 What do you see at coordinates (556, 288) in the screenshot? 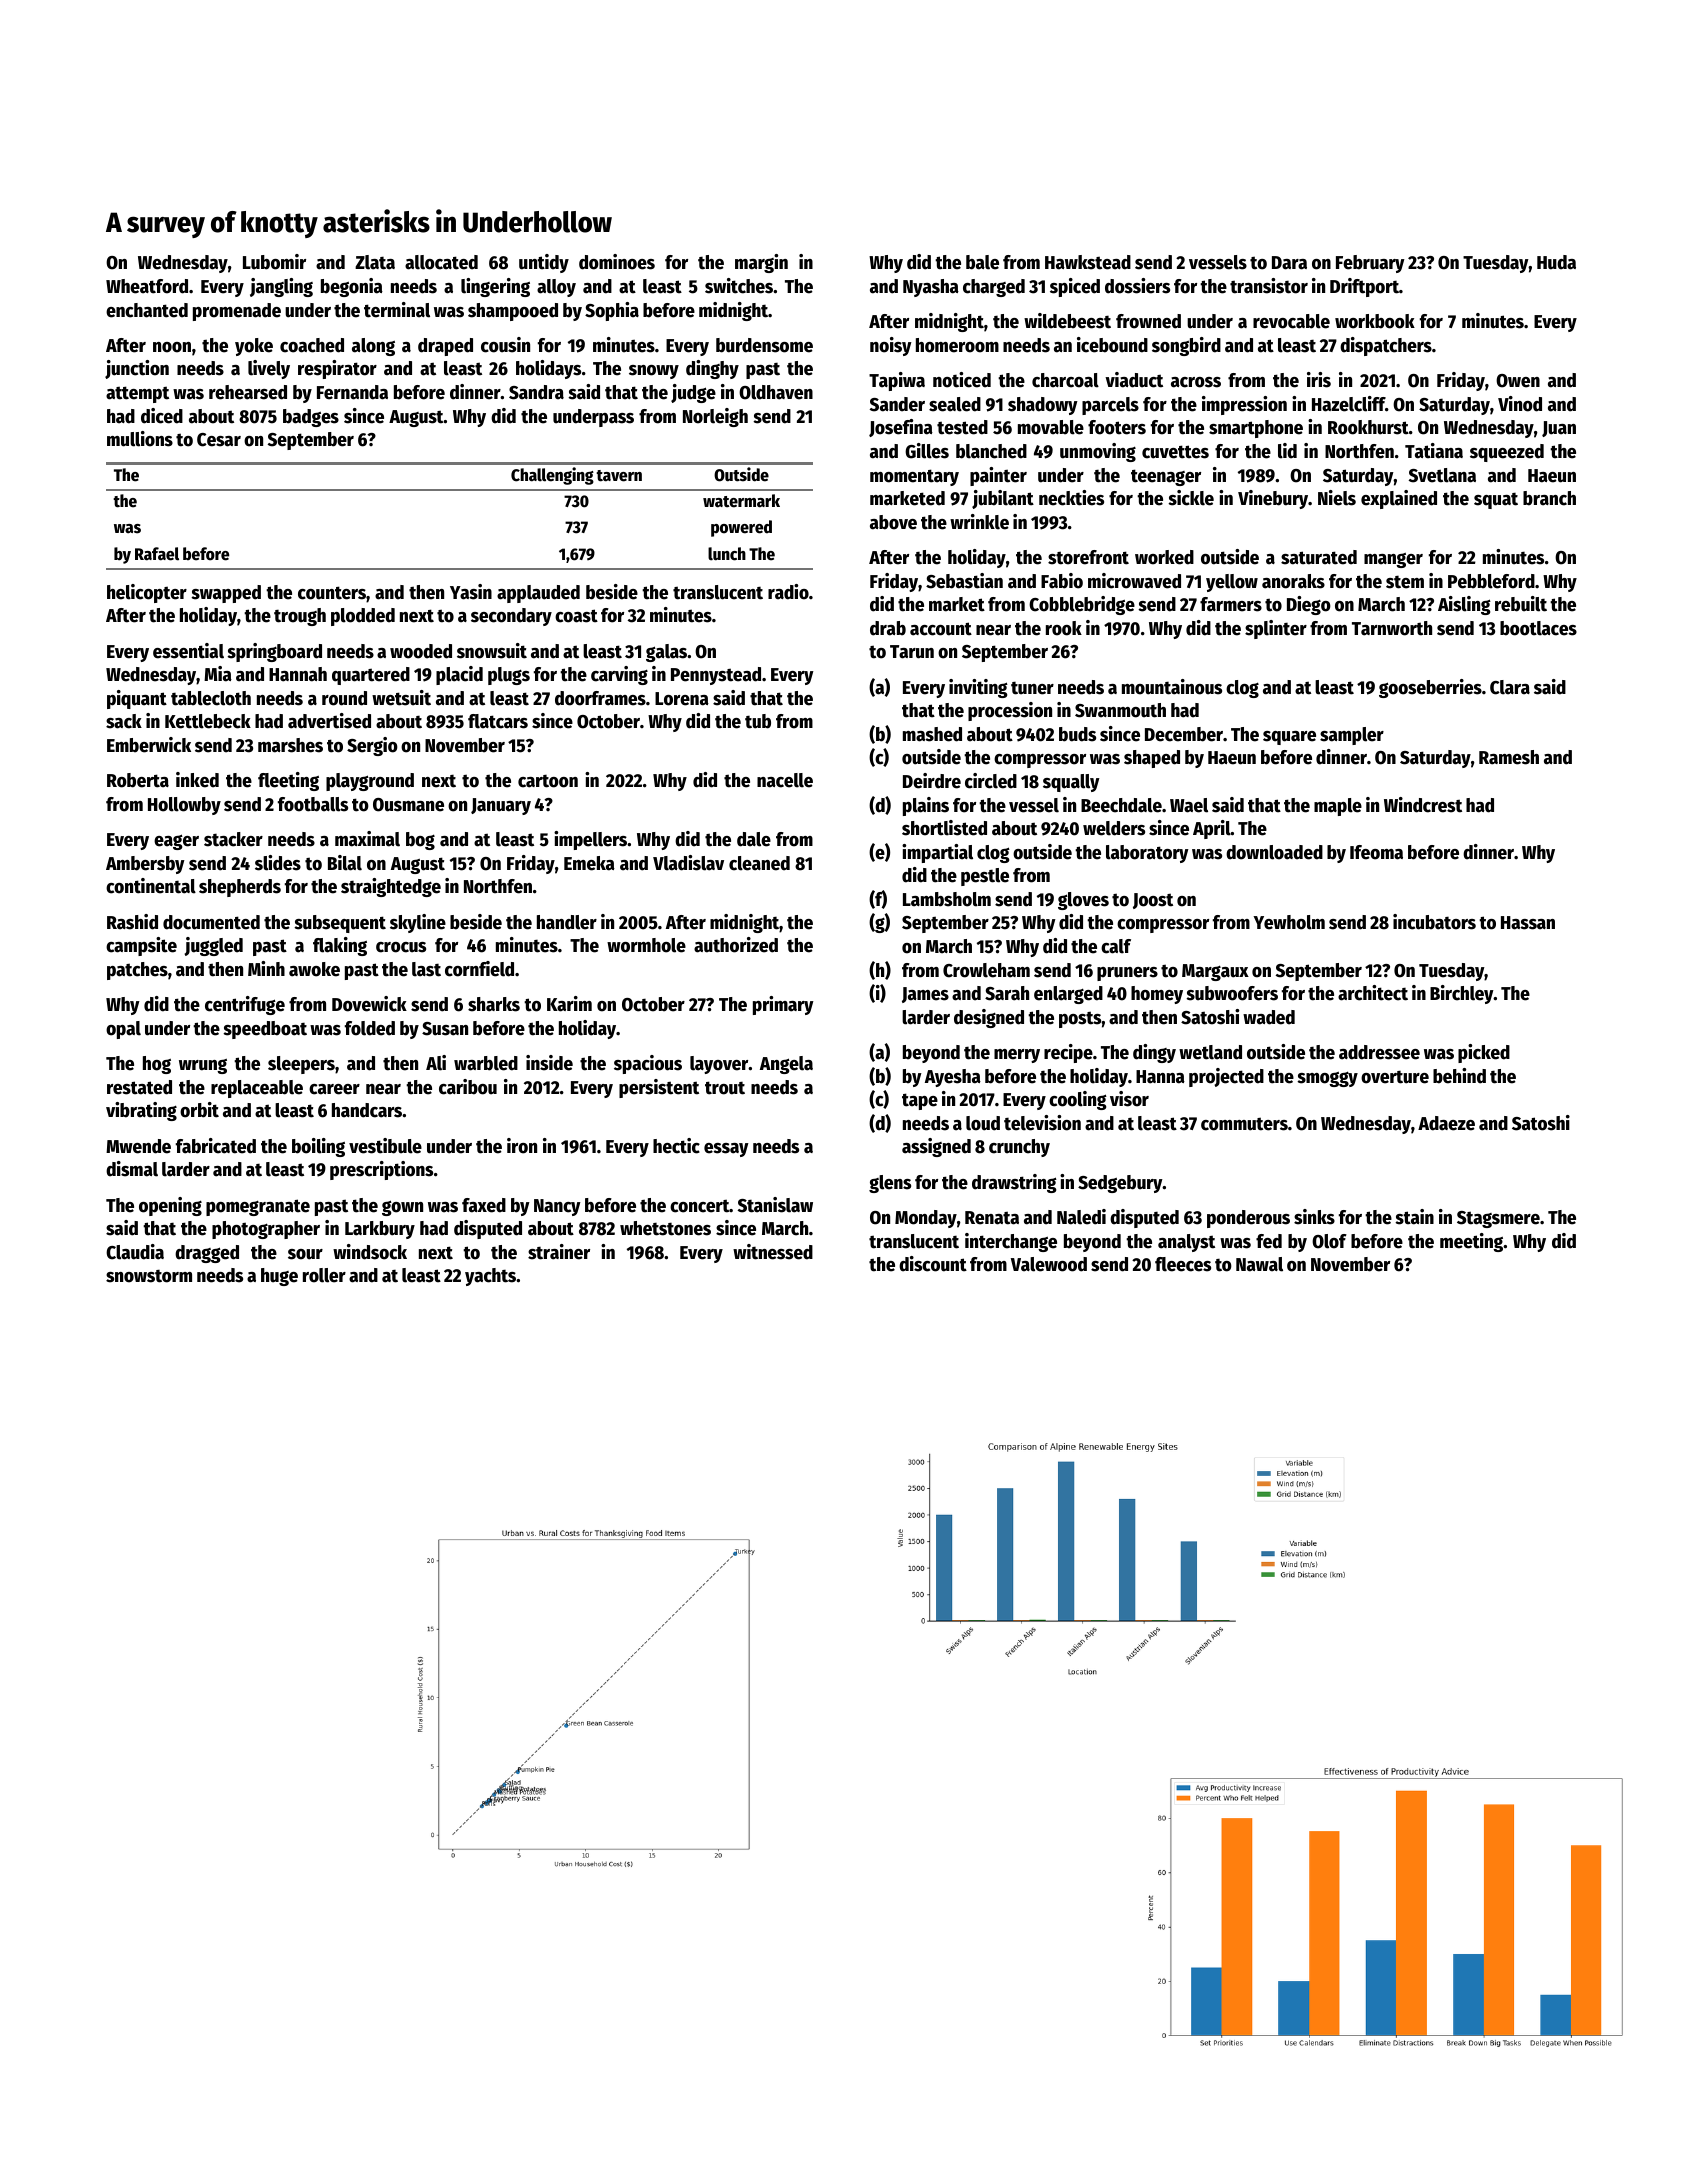
I see `alloy` at bounding box center [556, 288].
